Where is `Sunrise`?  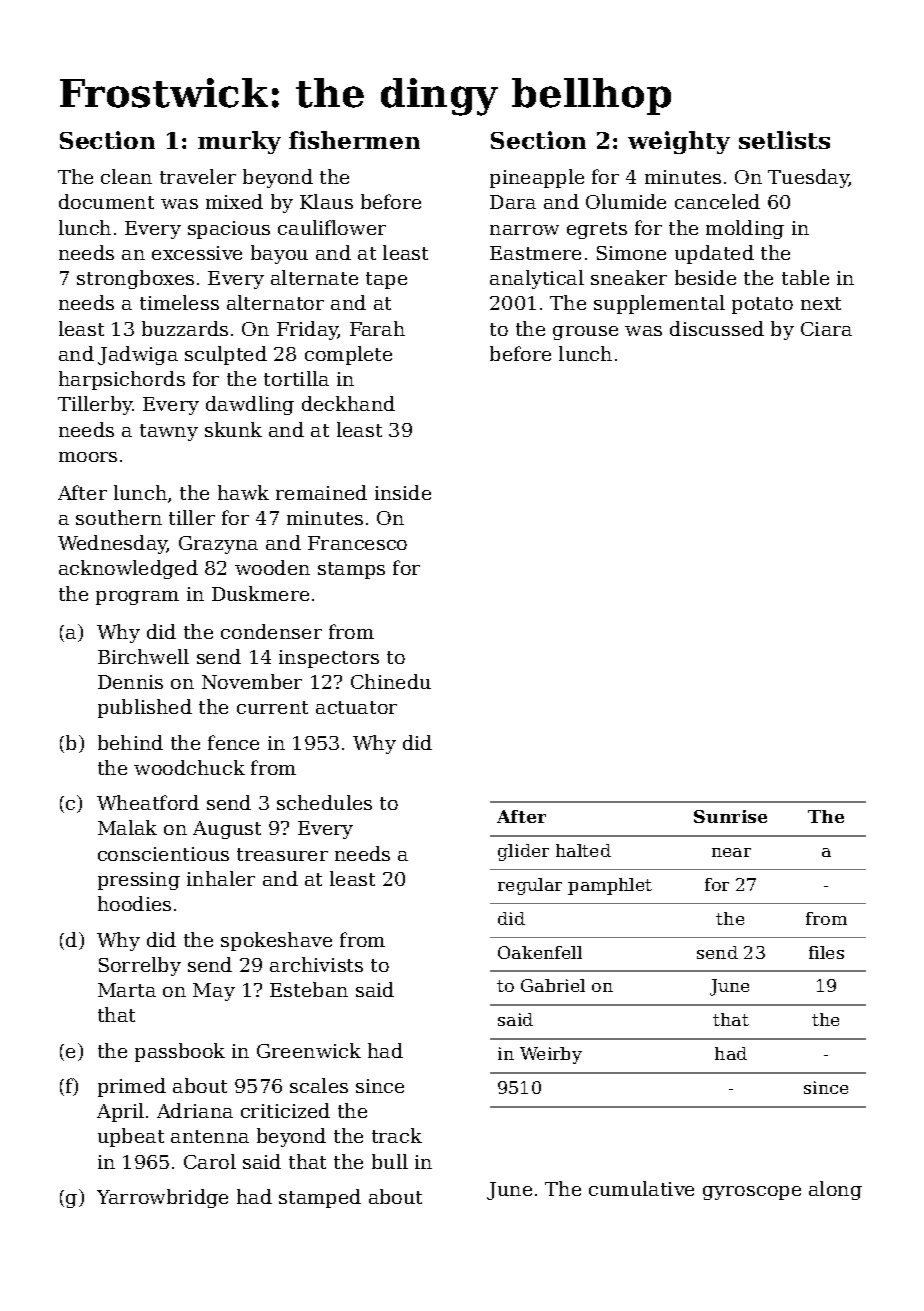 Sunrise is located at coordinates (730, 816).
